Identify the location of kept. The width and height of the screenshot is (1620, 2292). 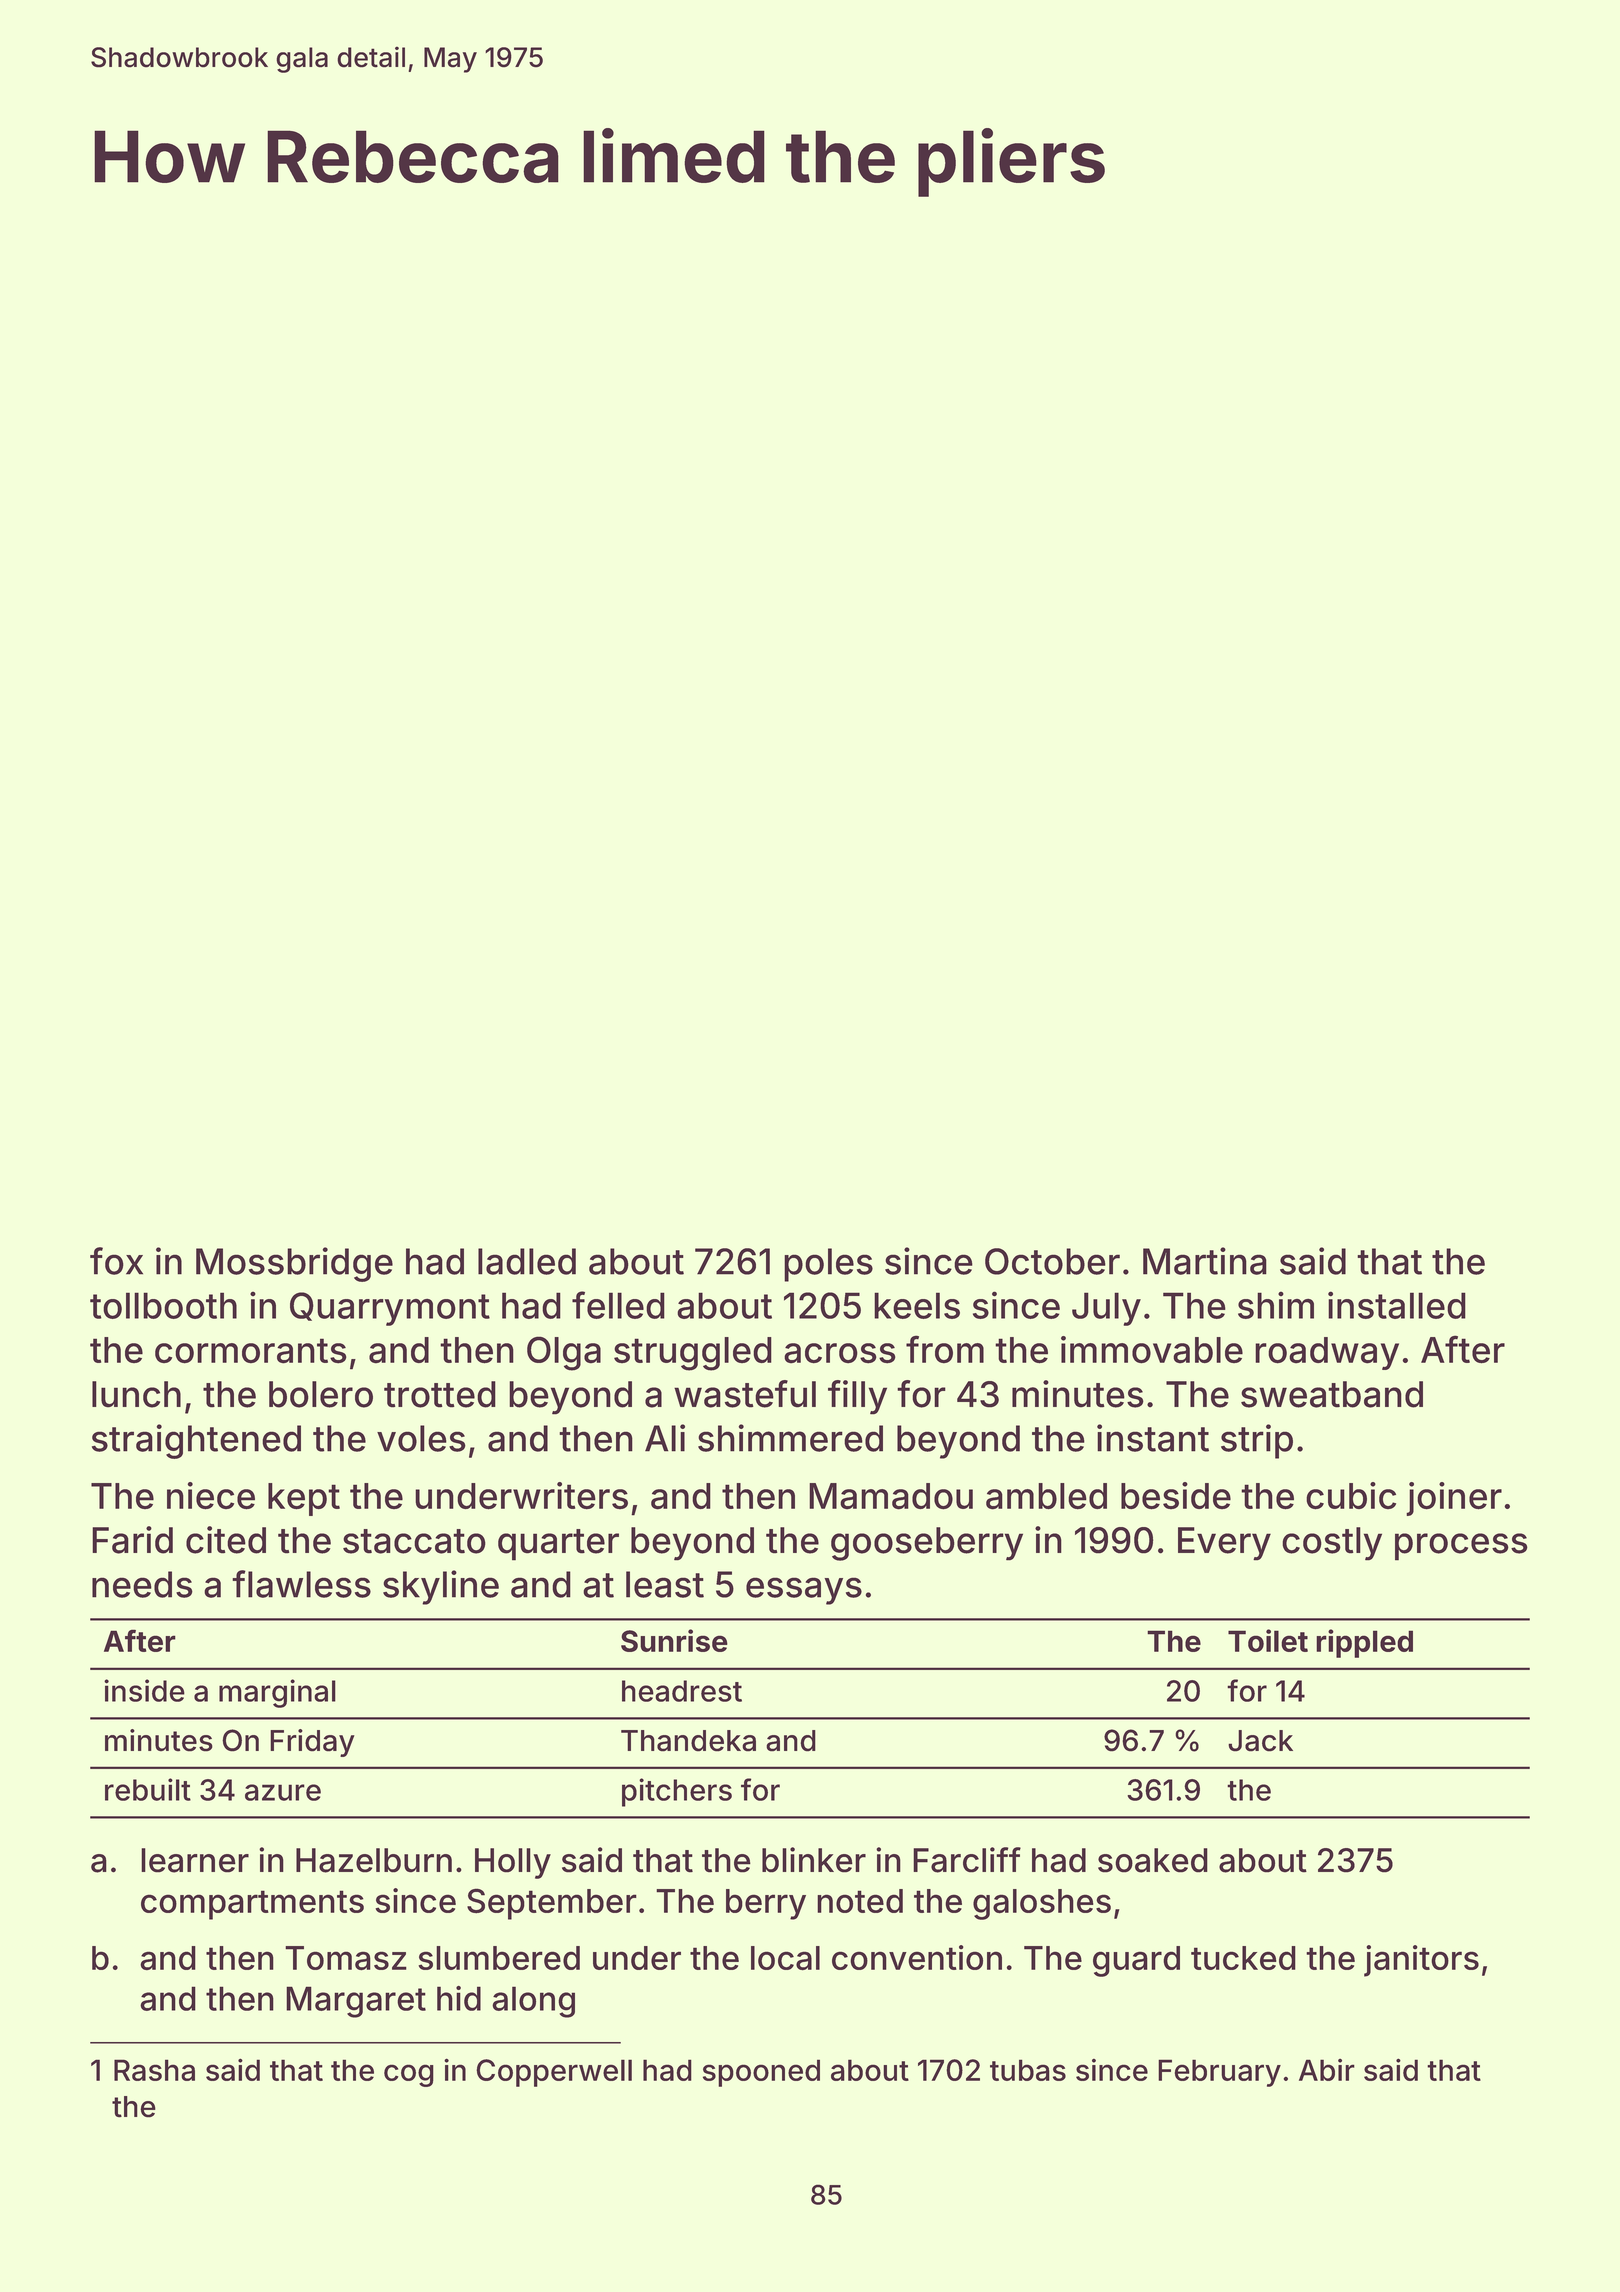
(304, 1499).
